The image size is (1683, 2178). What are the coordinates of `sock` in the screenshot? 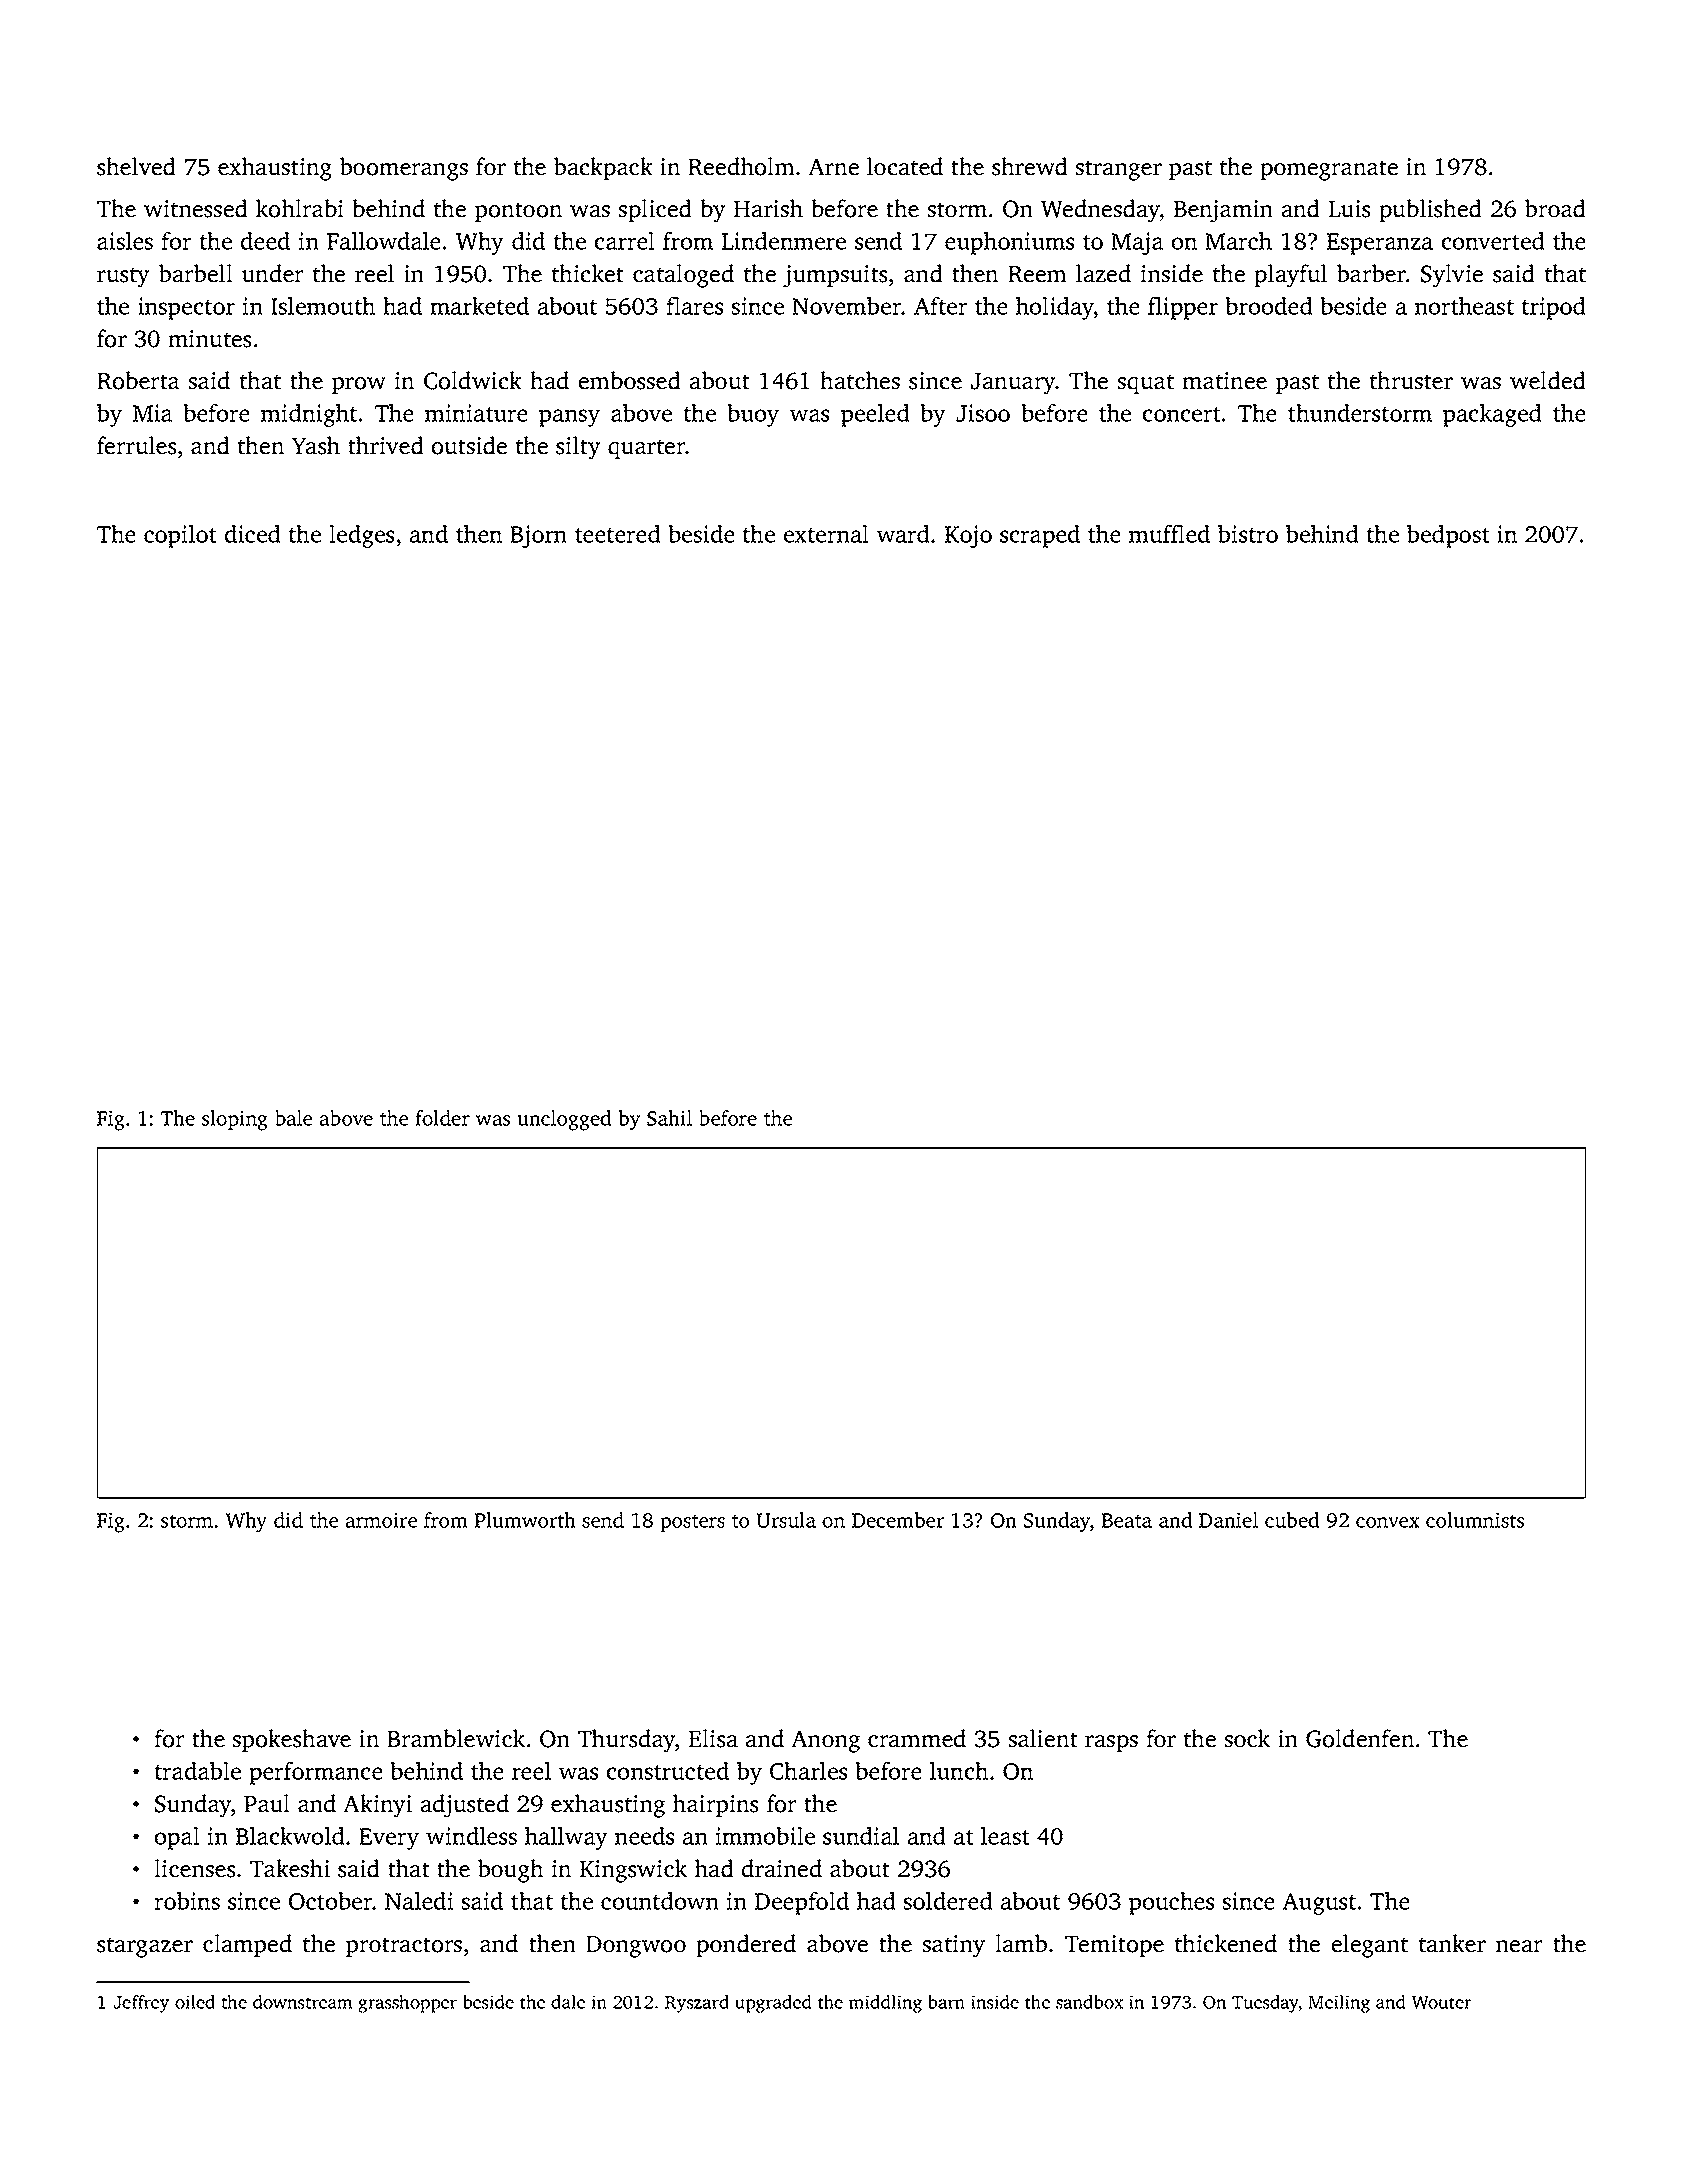 It's located at (1247, 1738).
